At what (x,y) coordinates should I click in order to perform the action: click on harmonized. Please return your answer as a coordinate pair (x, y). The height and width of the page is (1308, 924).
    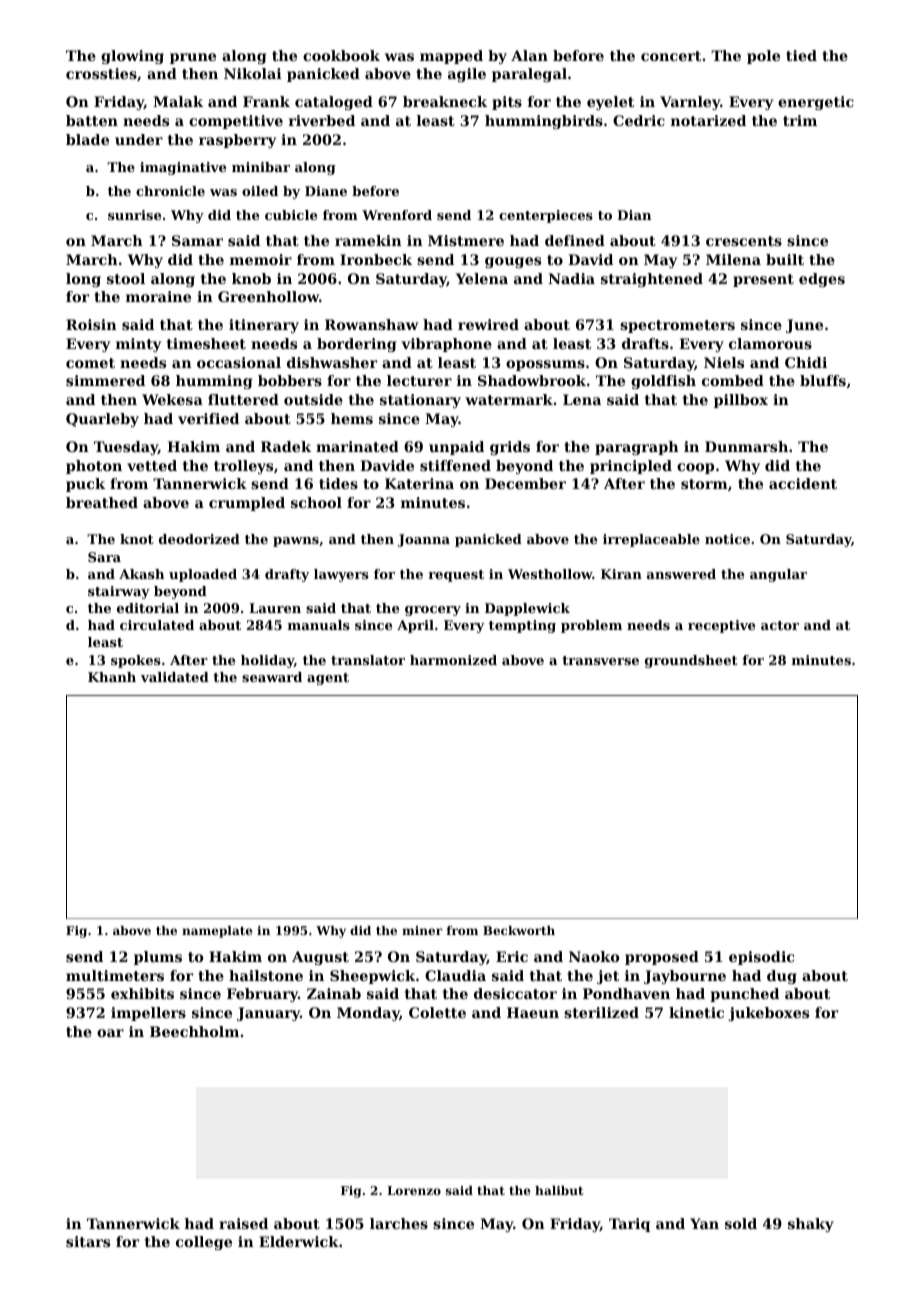
    Looking at the image, I should click on (453, 660).
